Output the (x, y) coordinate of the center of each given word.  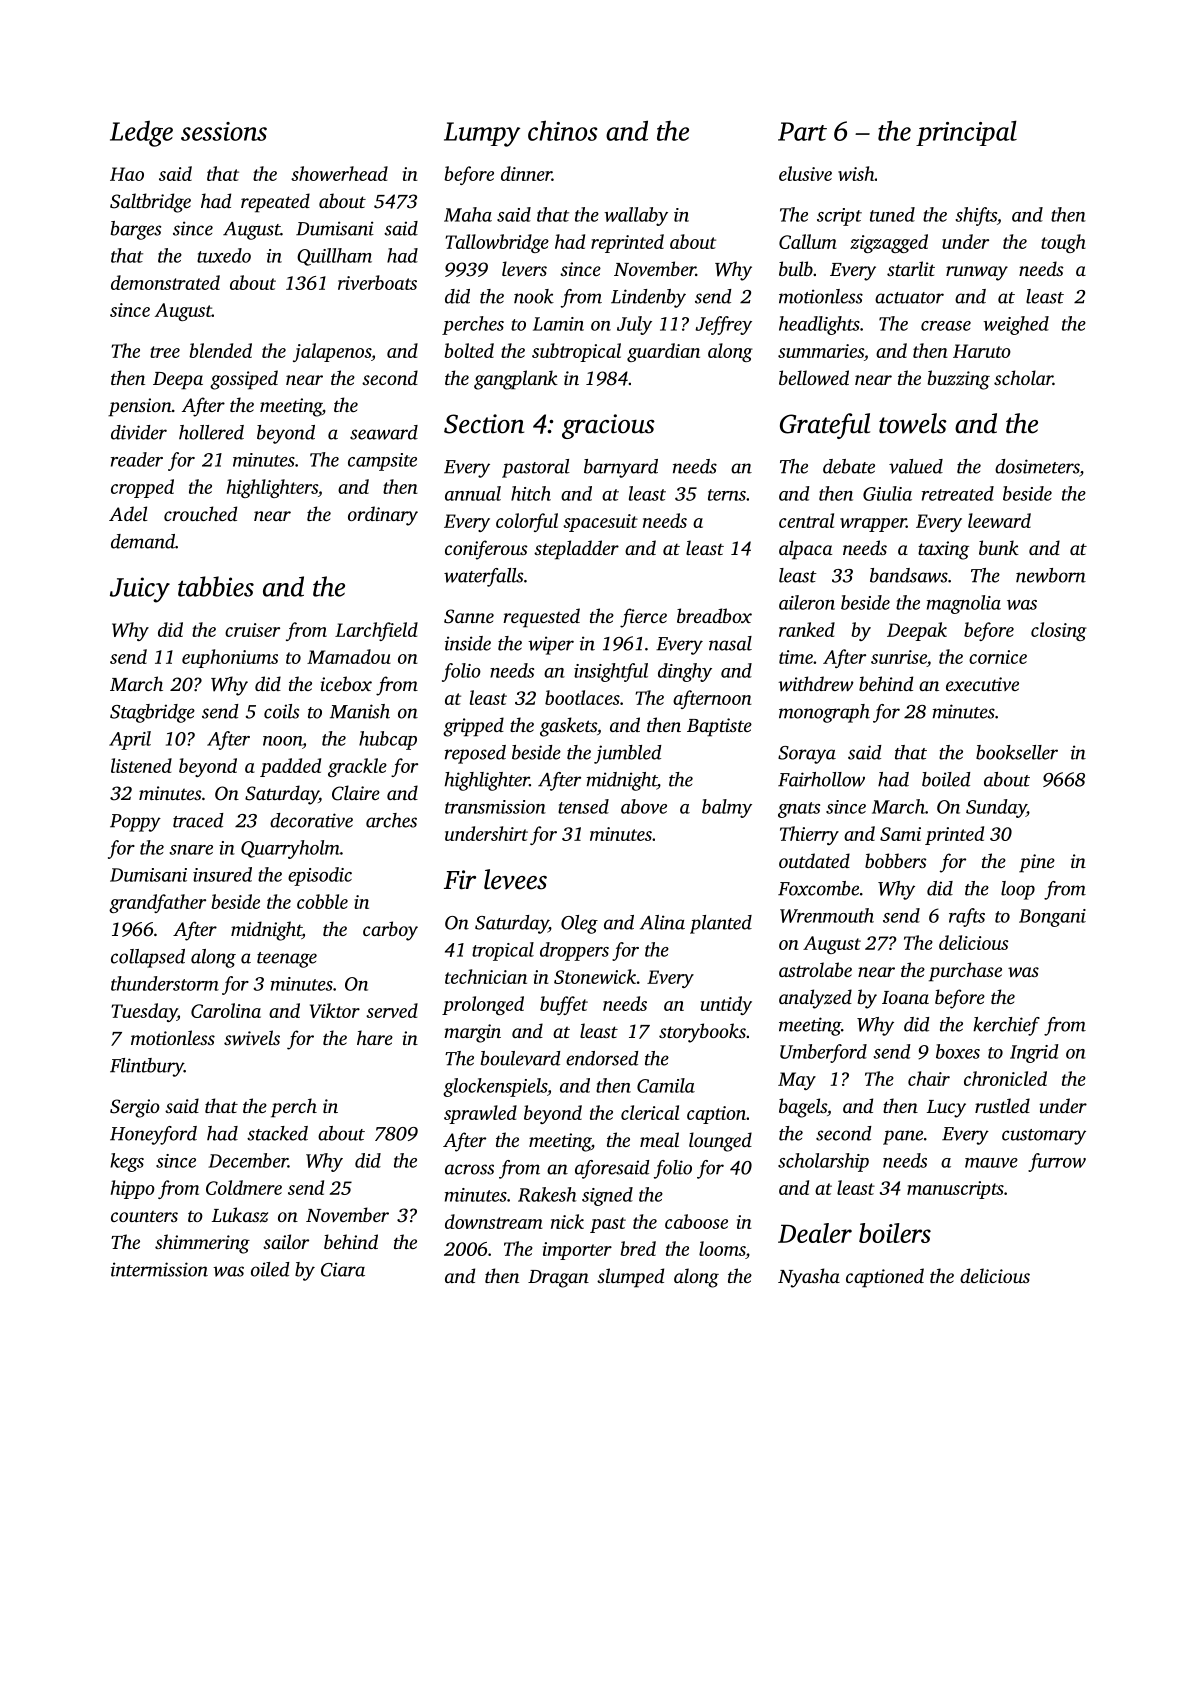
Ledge (141, 134)
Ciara (343, 1269)
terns (727, 495)
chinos (562, 130)
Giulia (887, 493)
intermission (159, 1269)
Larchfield (376, 631)
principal (966, 133)
